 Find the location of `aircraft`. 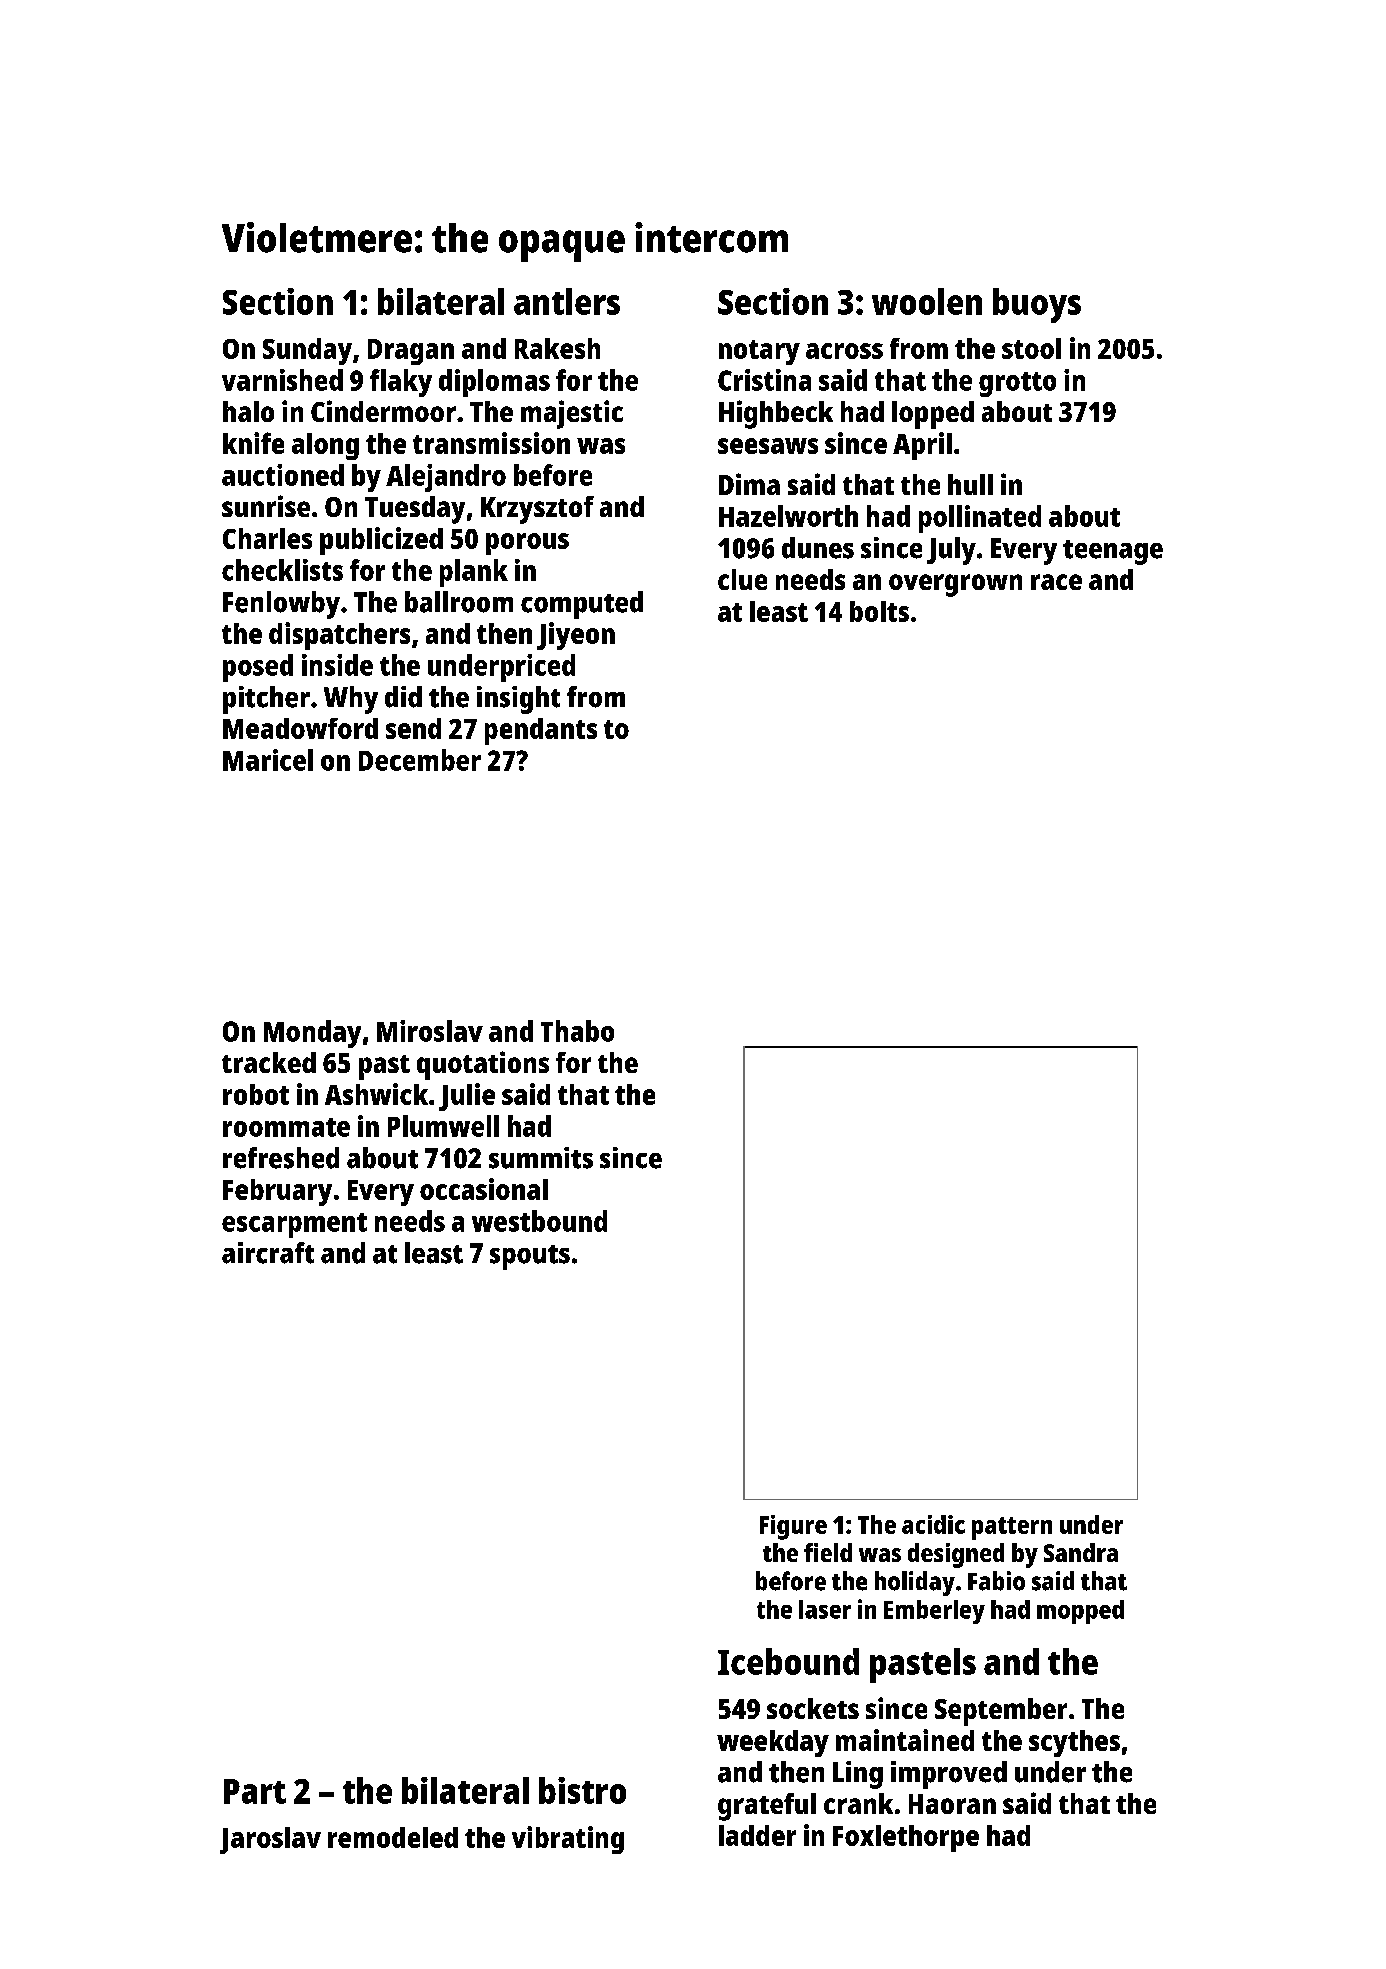

aircraft is located at coordinates (268, 1253).
